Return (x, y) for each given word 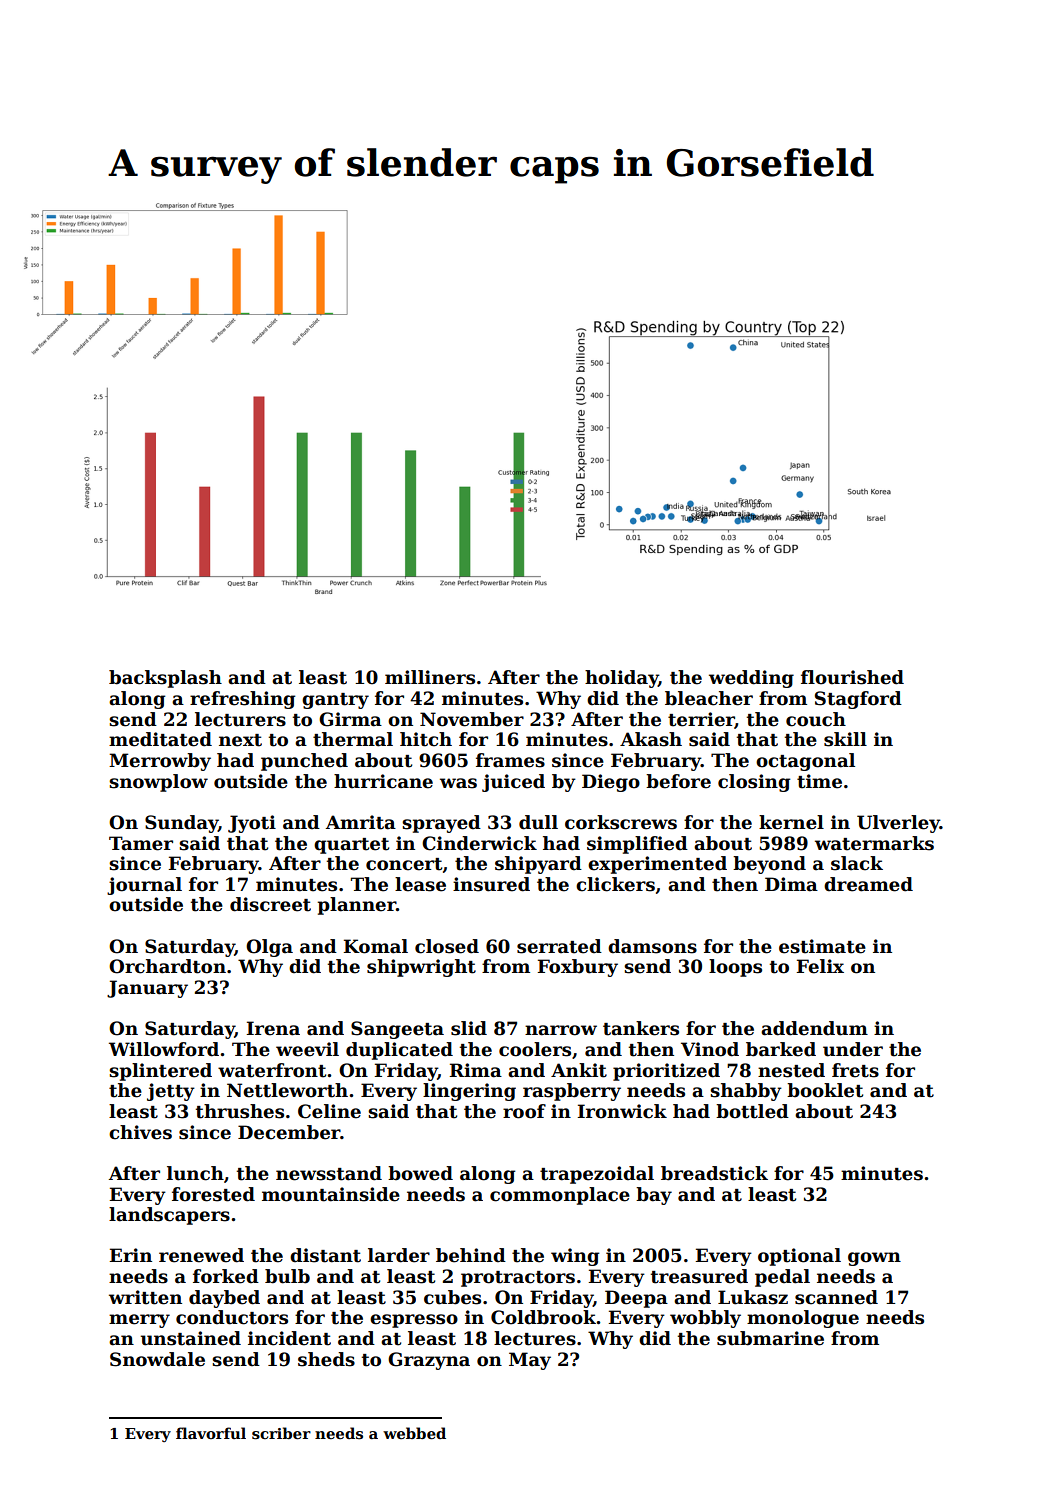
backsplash (165, 679)
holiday (621, 679)
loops (735, 968)
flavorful (211, 1433)
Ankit (579, 1070)
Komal (376, 946)
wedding (751, 679)
